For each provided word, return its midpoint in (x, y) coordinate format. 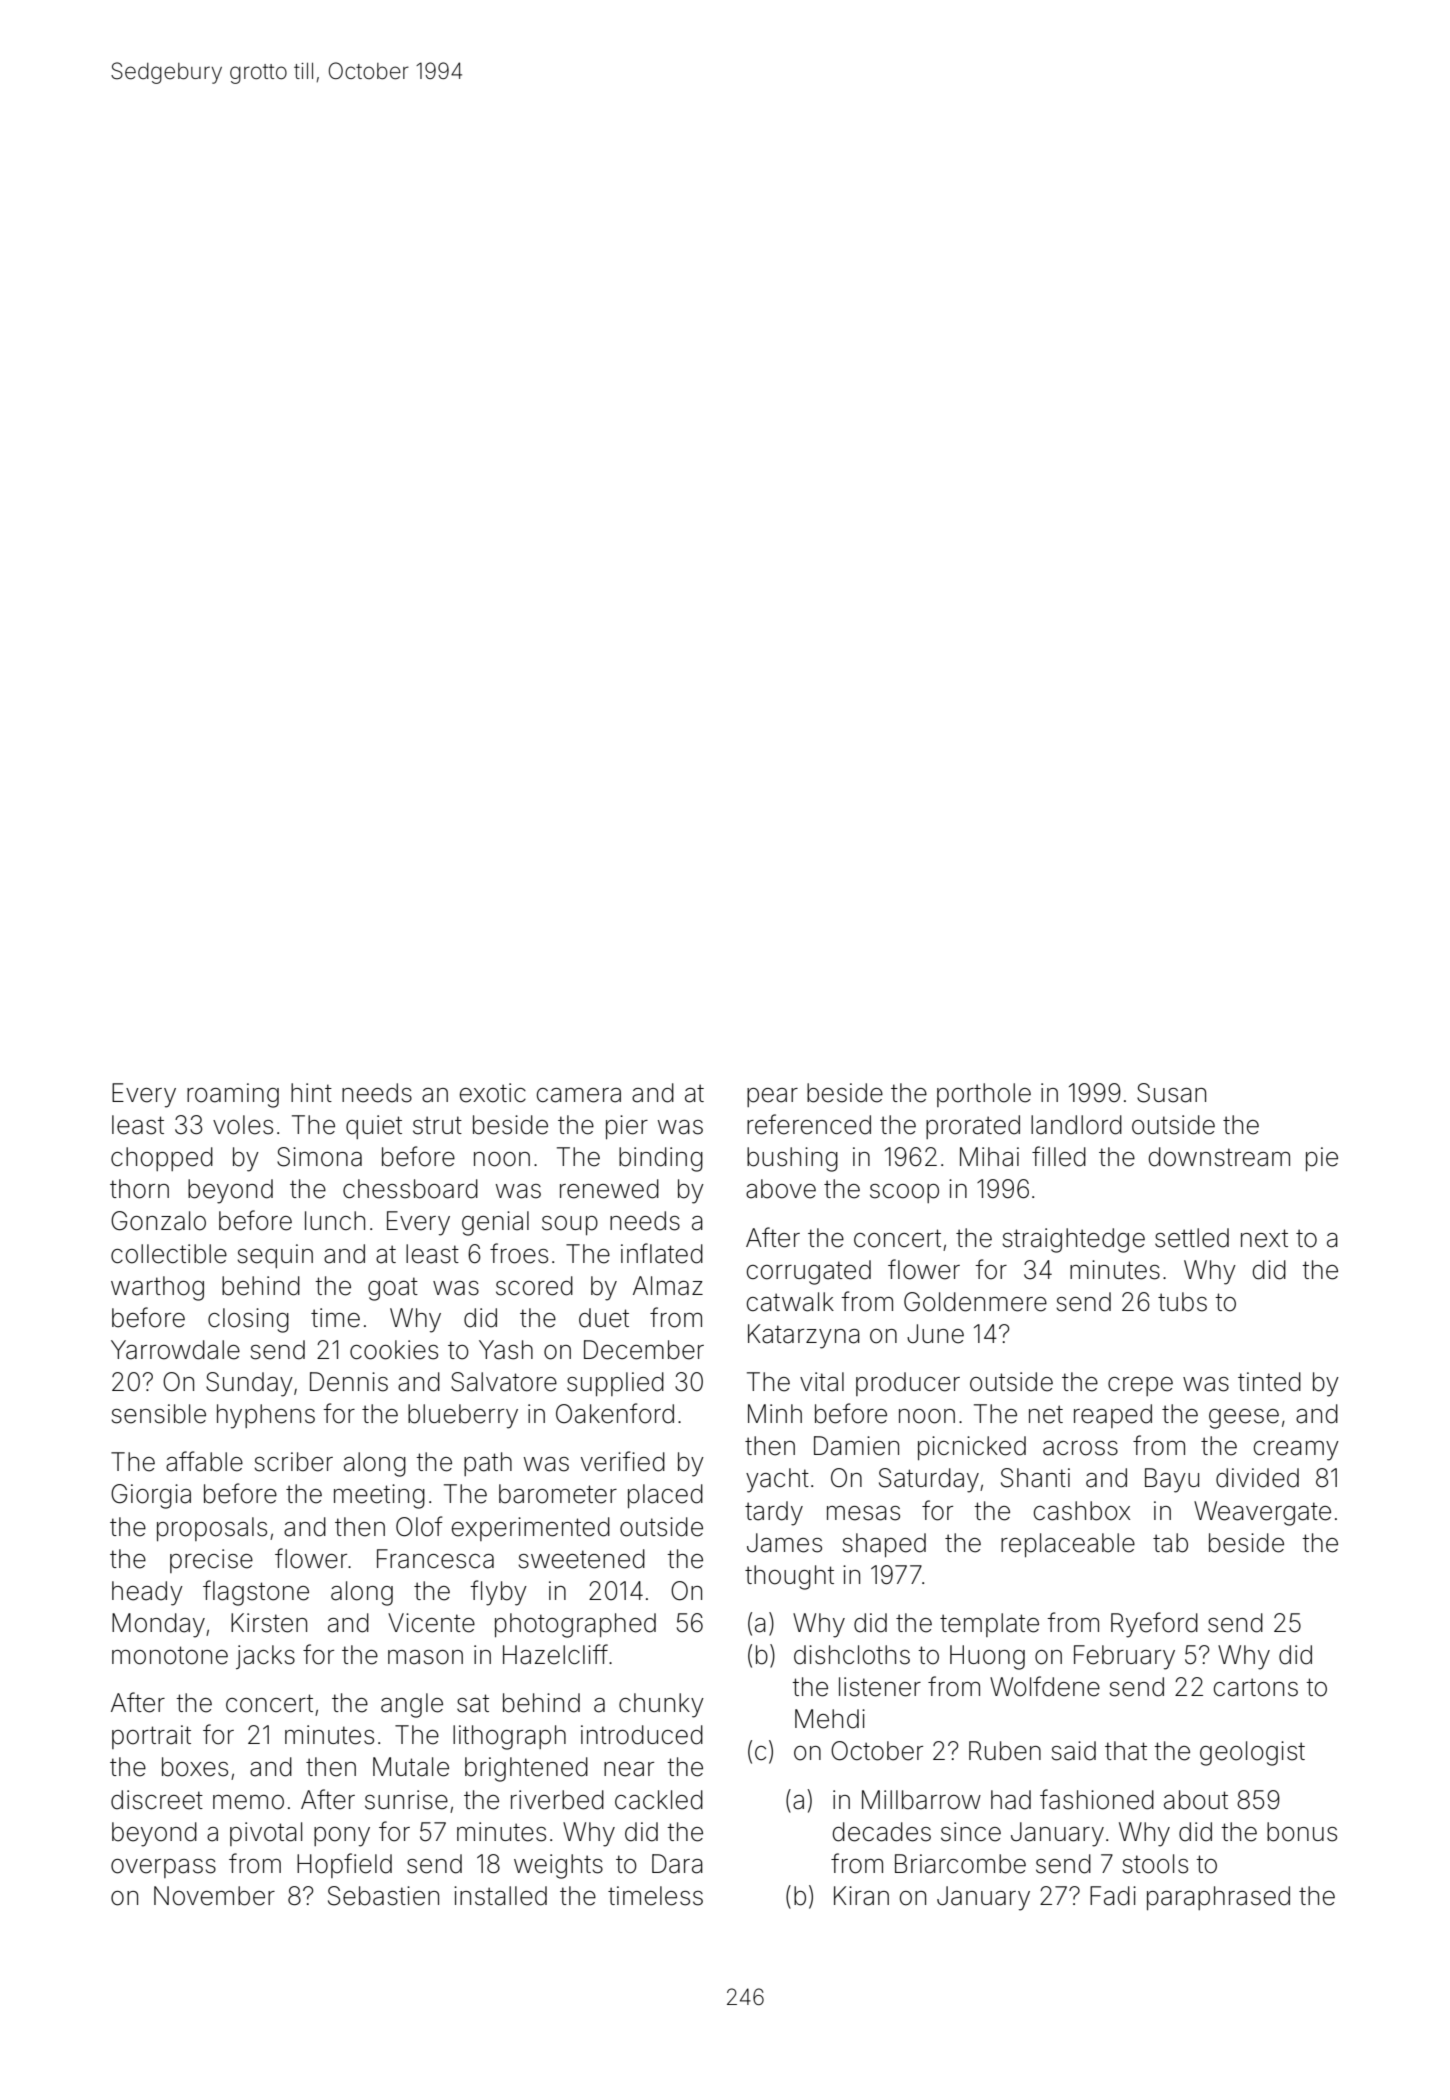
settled (1192, 1238)
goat (393, 1289)
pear (772, 1097)
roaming (233, 1095)
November (214, 1896)
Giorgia (151, 1496)
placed (665, 1496)
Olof (419, 1526)
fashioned (1097, 1799)
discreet (157, 1800)
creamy (1296, 1451)
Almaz (668, 1286)
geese (1244, 1419)
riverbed (557, 1800)
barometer (558, 1494)
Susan (1171, 1093)
